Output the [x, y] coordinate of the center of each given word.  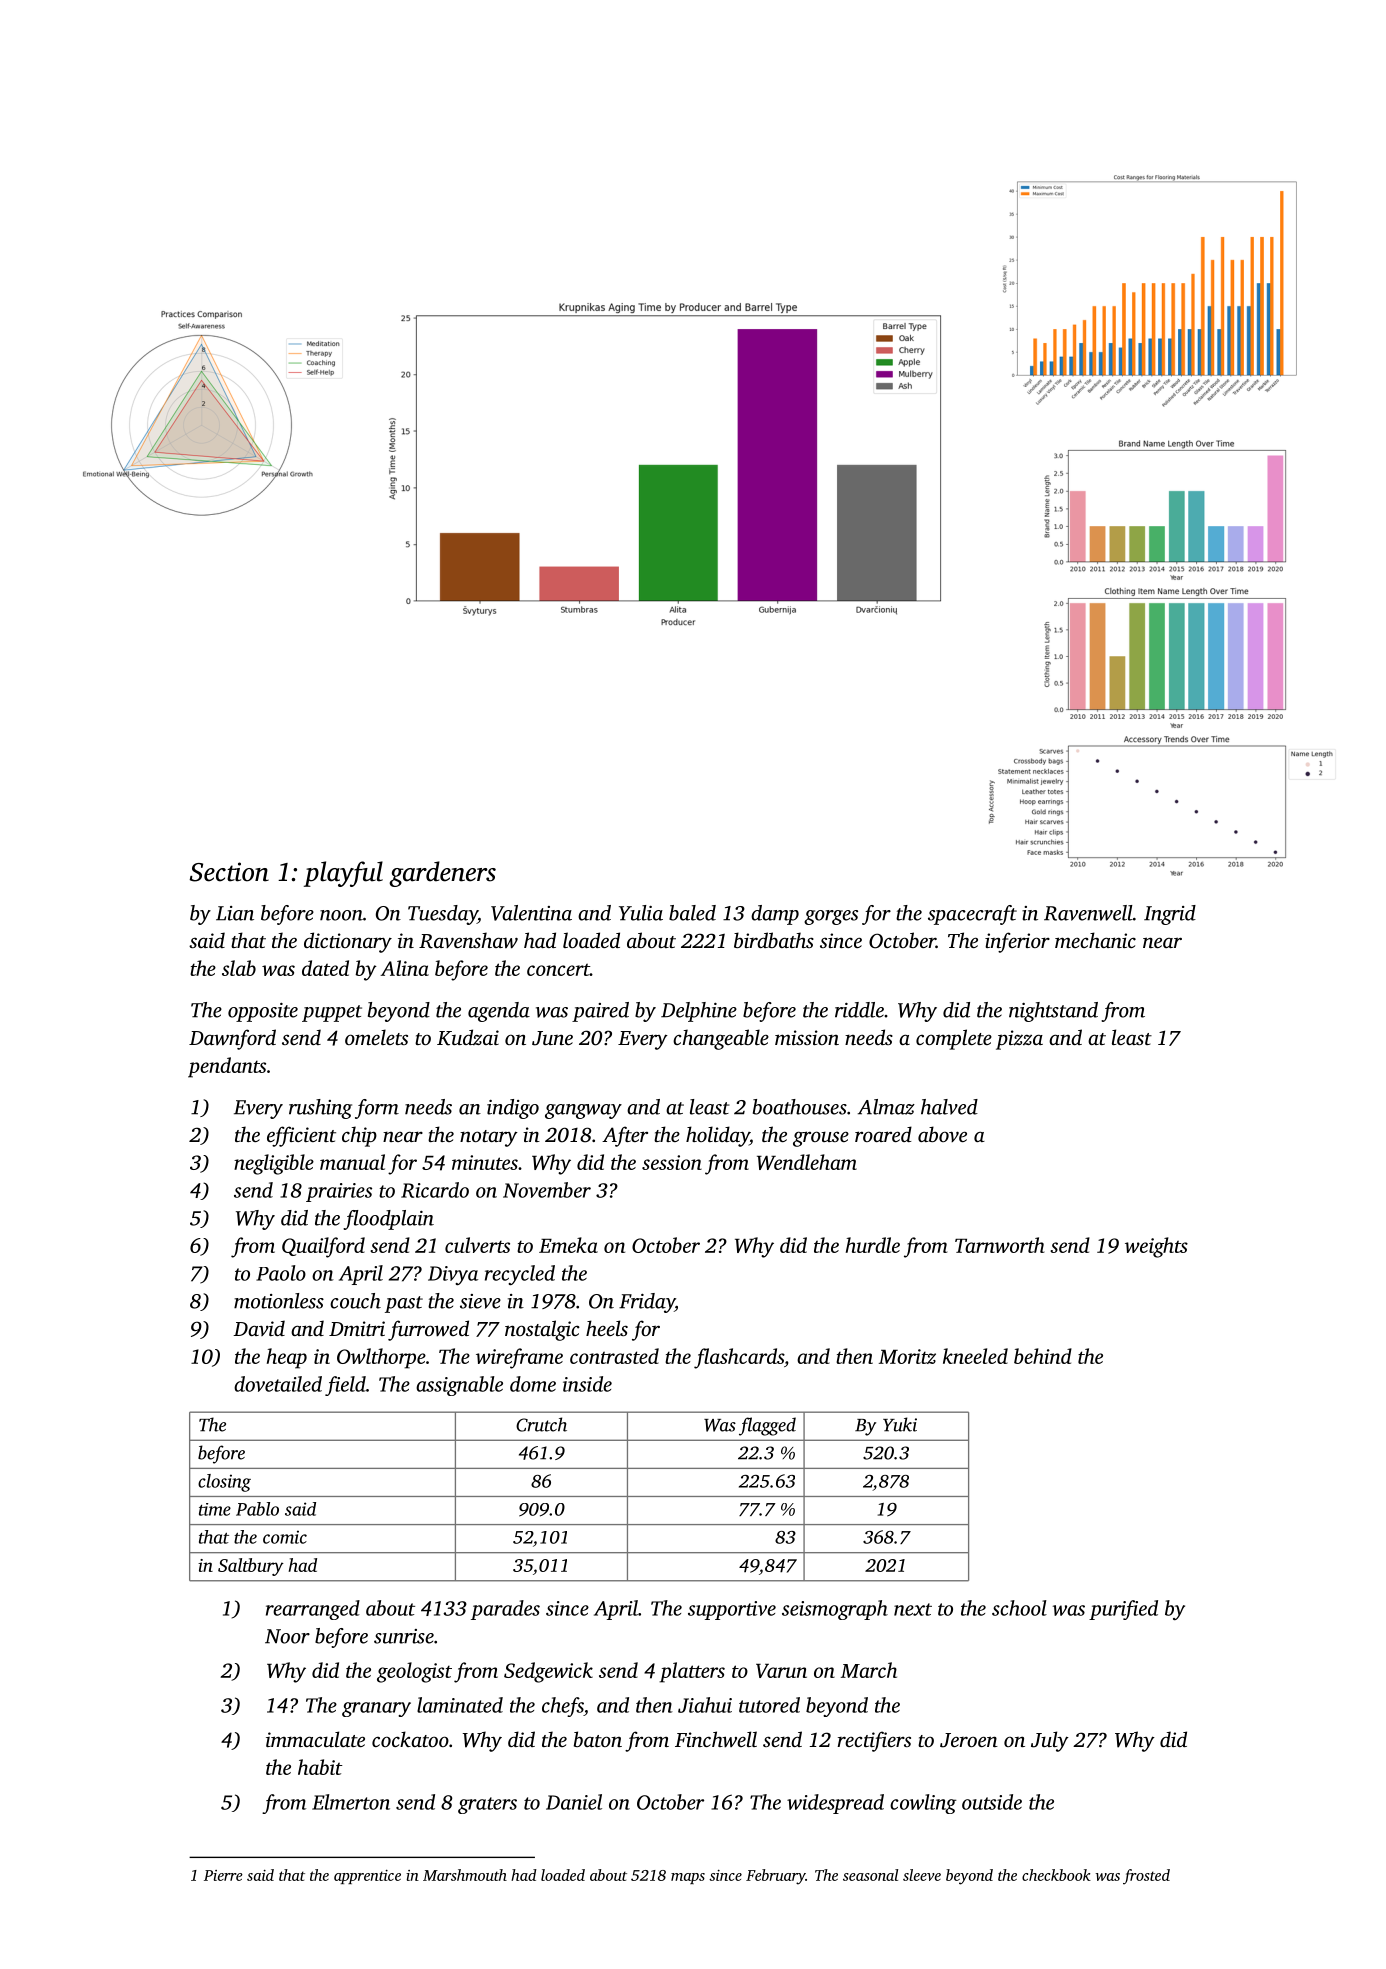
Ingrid [1170, 915]
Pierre [223, 1875]
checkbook [1056, 1875]
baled [692, 913]
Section [229, 872]
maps [688, 1878]
